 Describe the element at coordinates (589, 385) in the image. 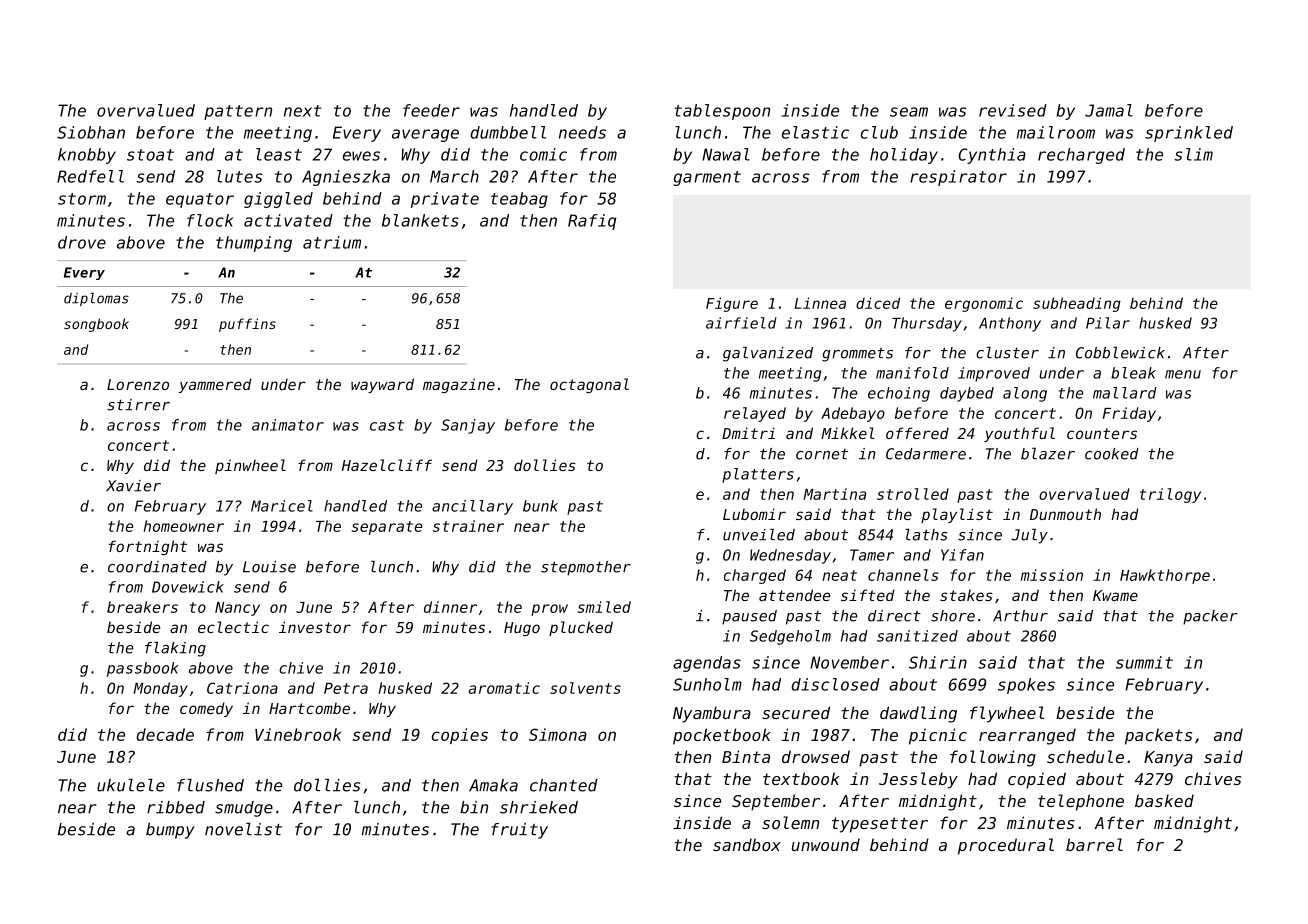

I see `octagonal` at that location.
